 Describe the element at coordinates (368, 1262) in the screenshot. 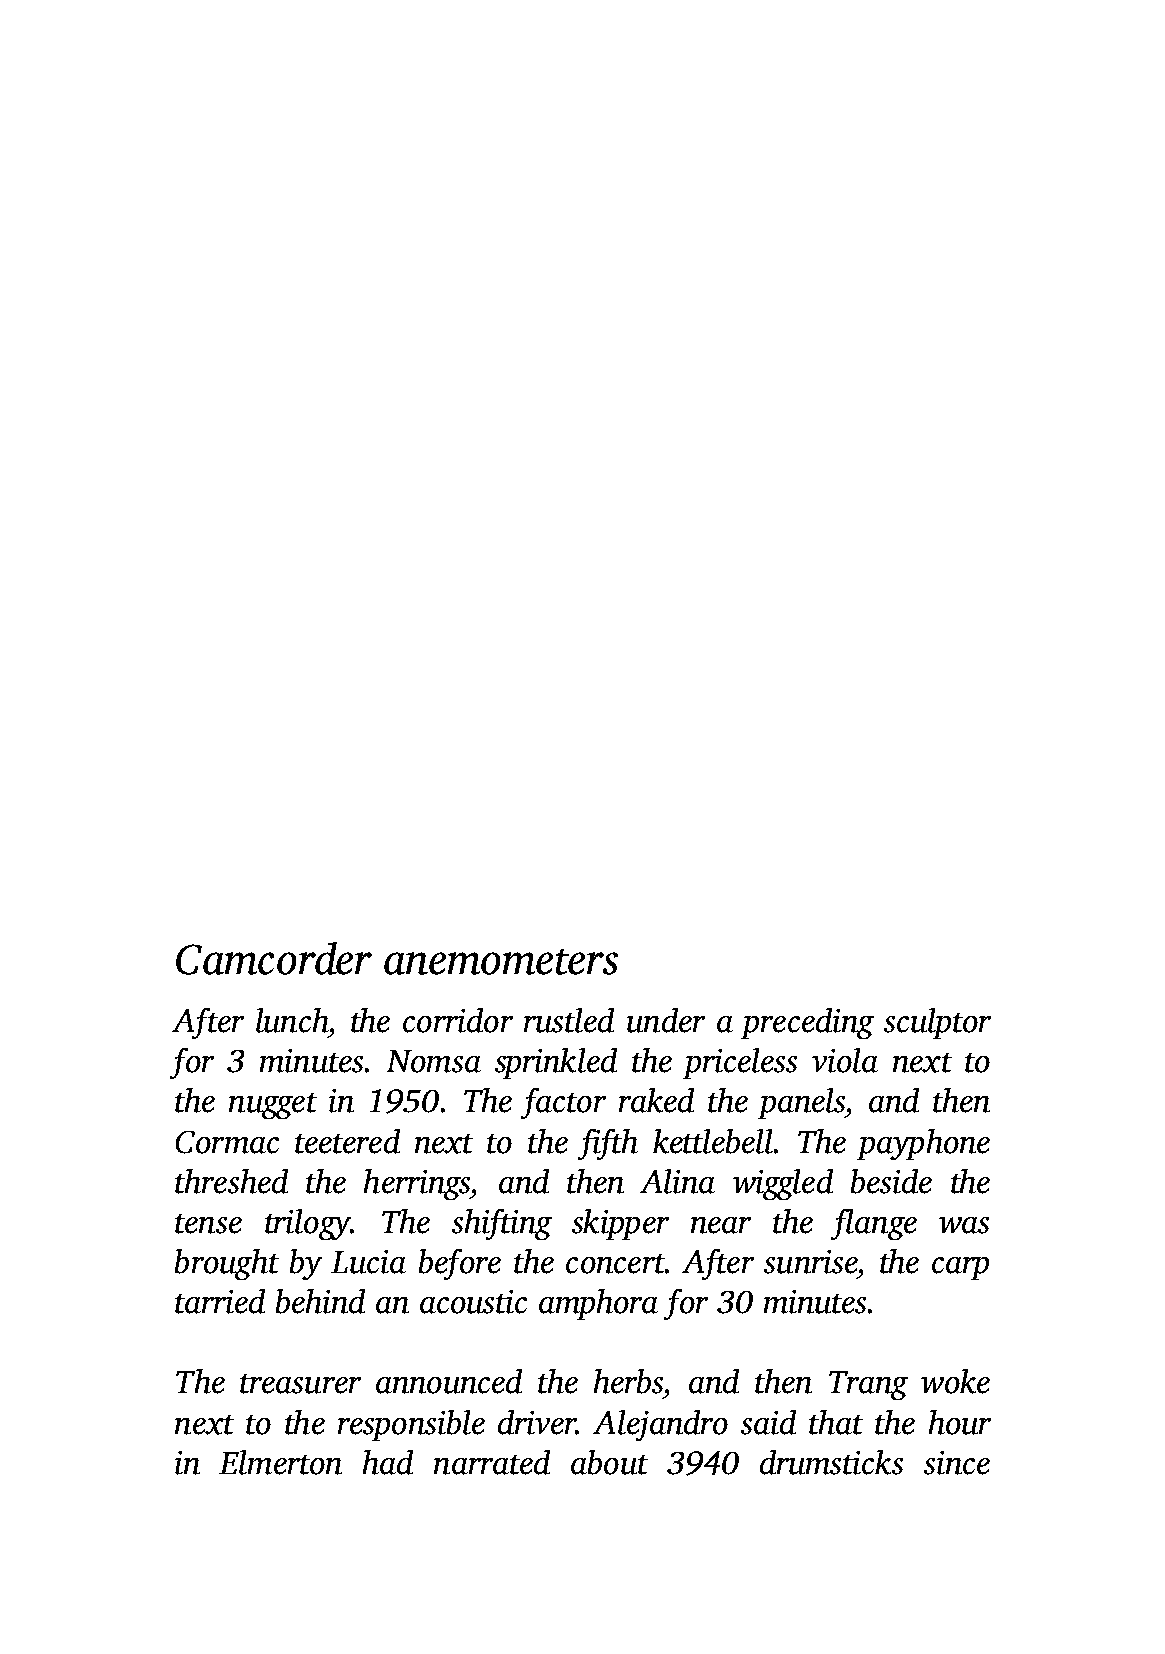

I see `Lucia` at that location.
